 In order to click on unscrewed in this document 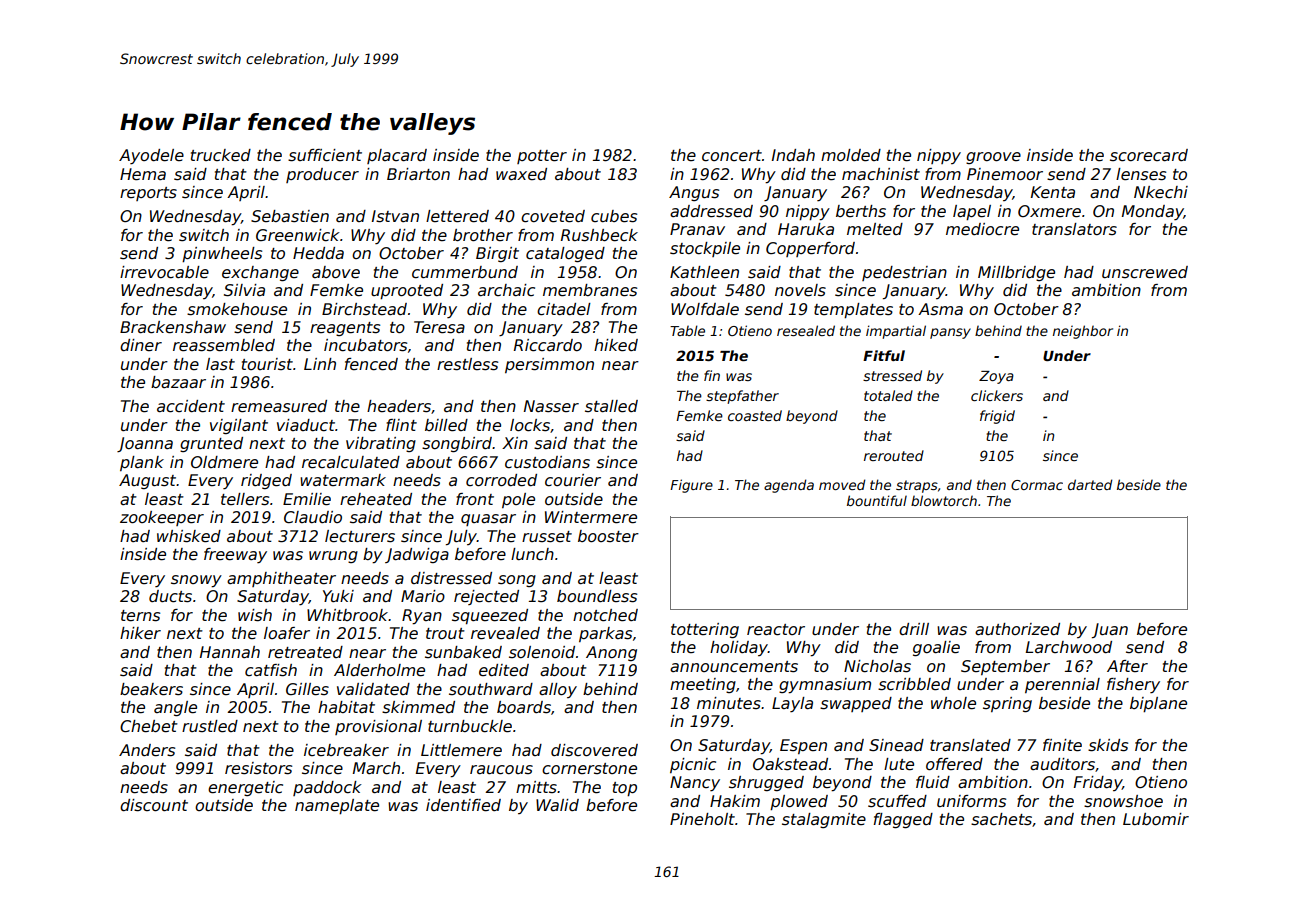, I will do `click(1145, 272)`.
